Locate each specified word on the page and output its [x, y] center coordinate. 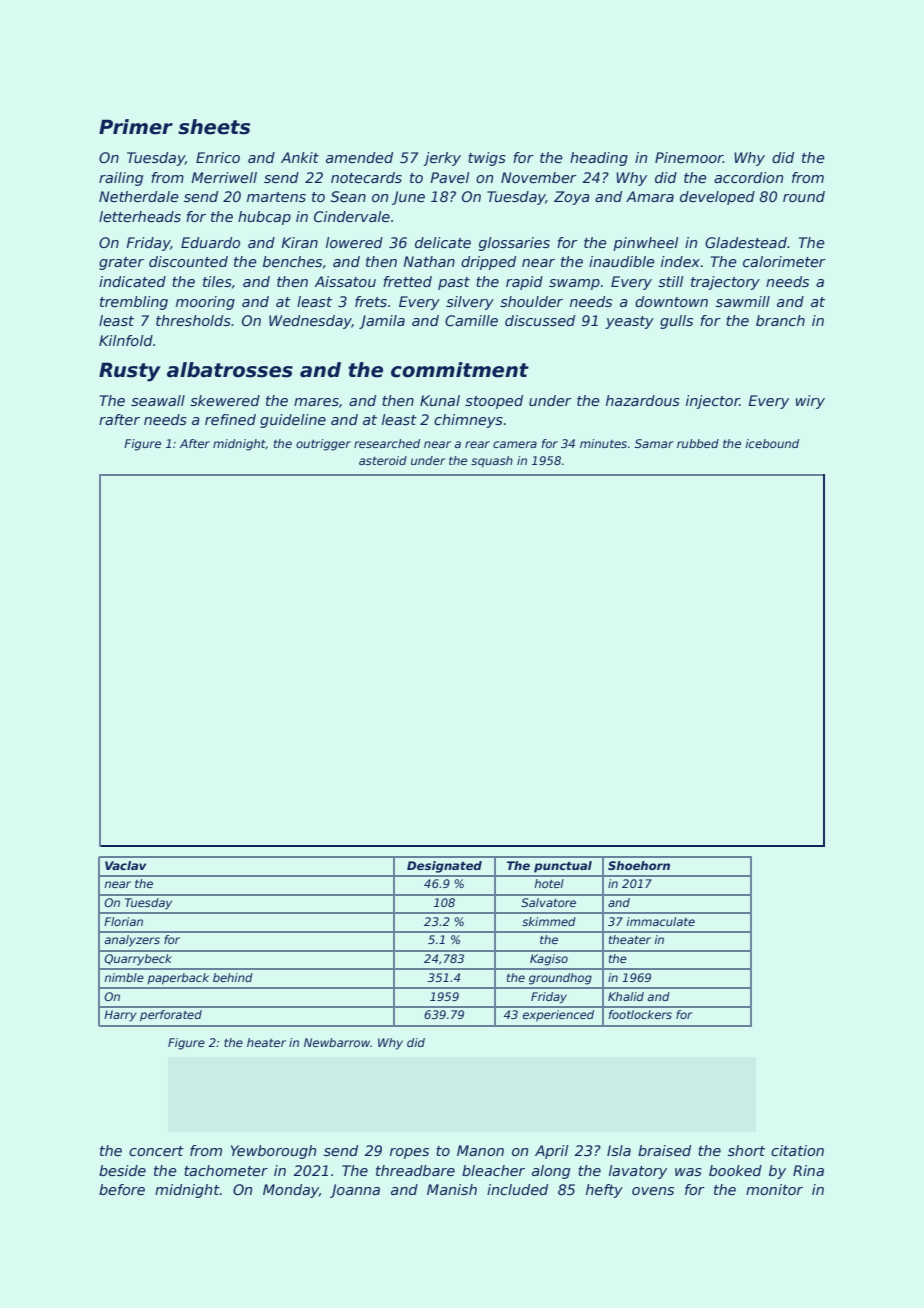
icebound [772, 443]
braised [664, 1150]
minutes [603, 443]
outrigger [323, 445]
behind [233, 977]
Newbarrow [337, 1042]
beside [122, 1170]
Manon [480, 1150]
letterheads [140, 216]
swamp [574, 284]
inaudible [622, 261]
